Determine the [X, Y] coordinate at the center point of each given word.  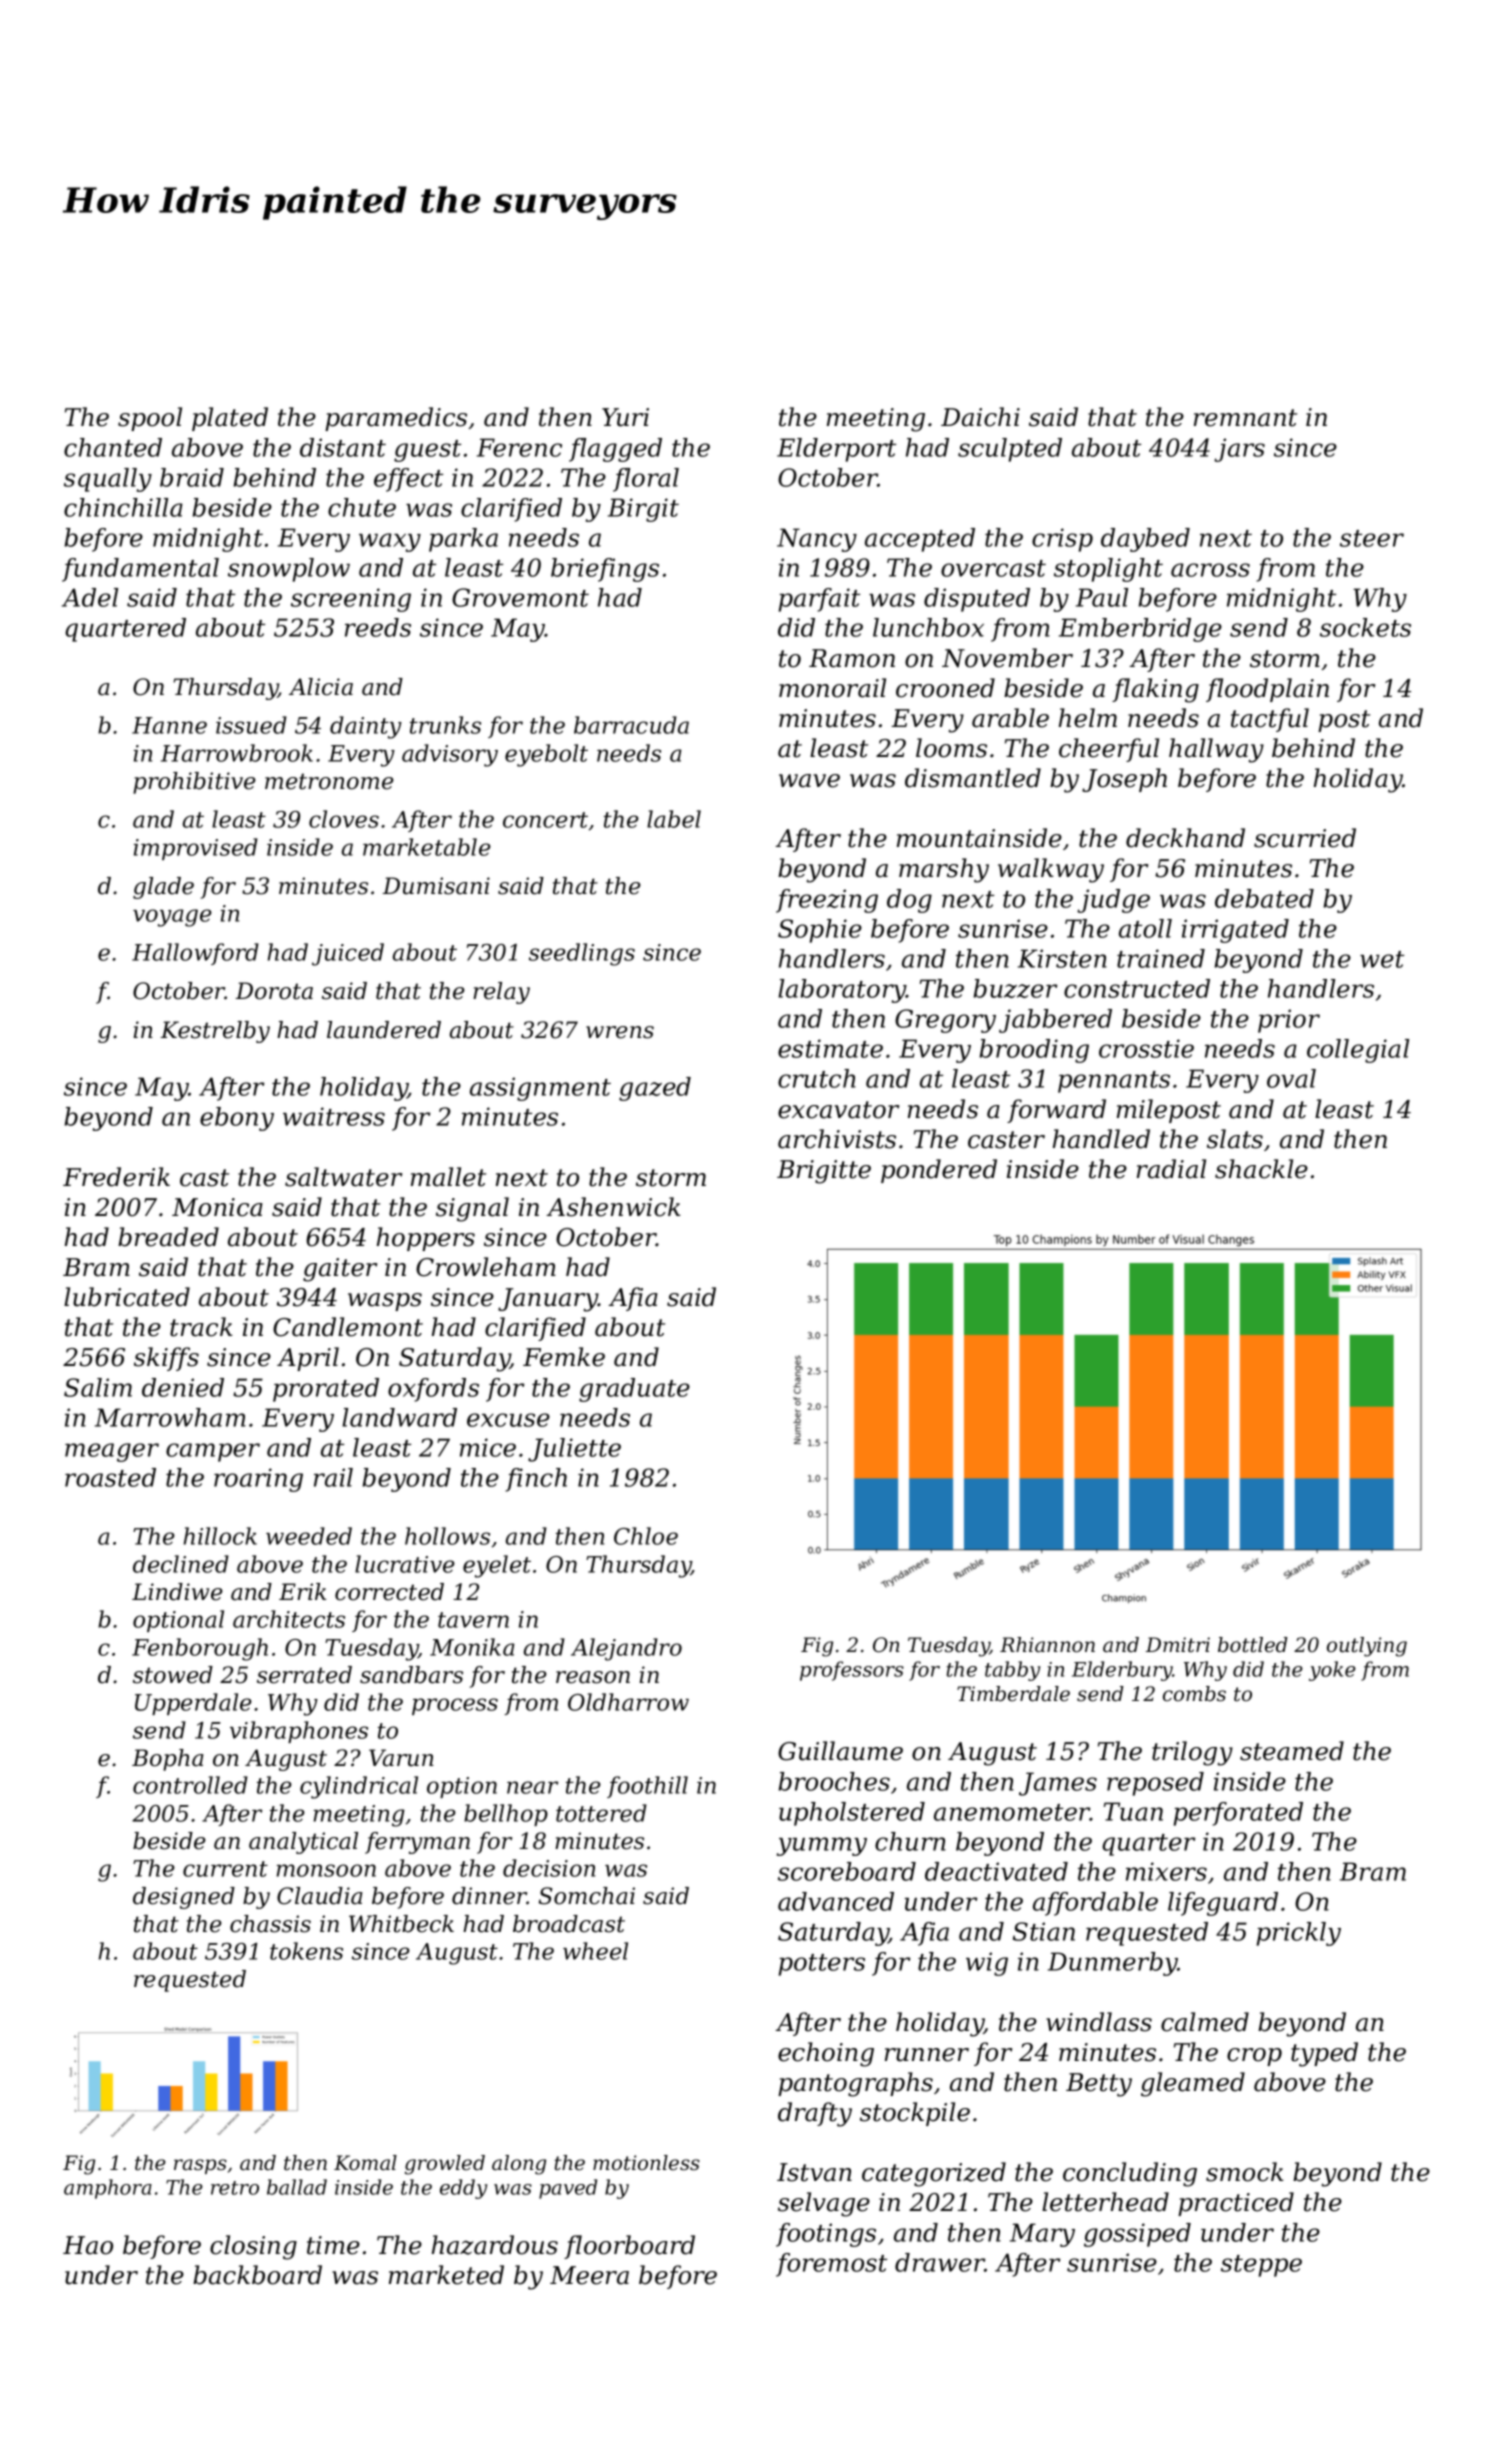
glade [163, 888]
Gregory [945, 1021]
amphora [108, 2189]
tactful [1270, 720]
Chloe [646, 1536]
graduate [634, 1390]
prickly [1299, 1934]
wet [1382, 959]
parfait [819, 600]
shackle [1261, 1169]
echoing [826, 2054]
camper [213, 1452]
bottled [1253, 1645]
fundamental [140, 570]
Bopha [168, 1760]
